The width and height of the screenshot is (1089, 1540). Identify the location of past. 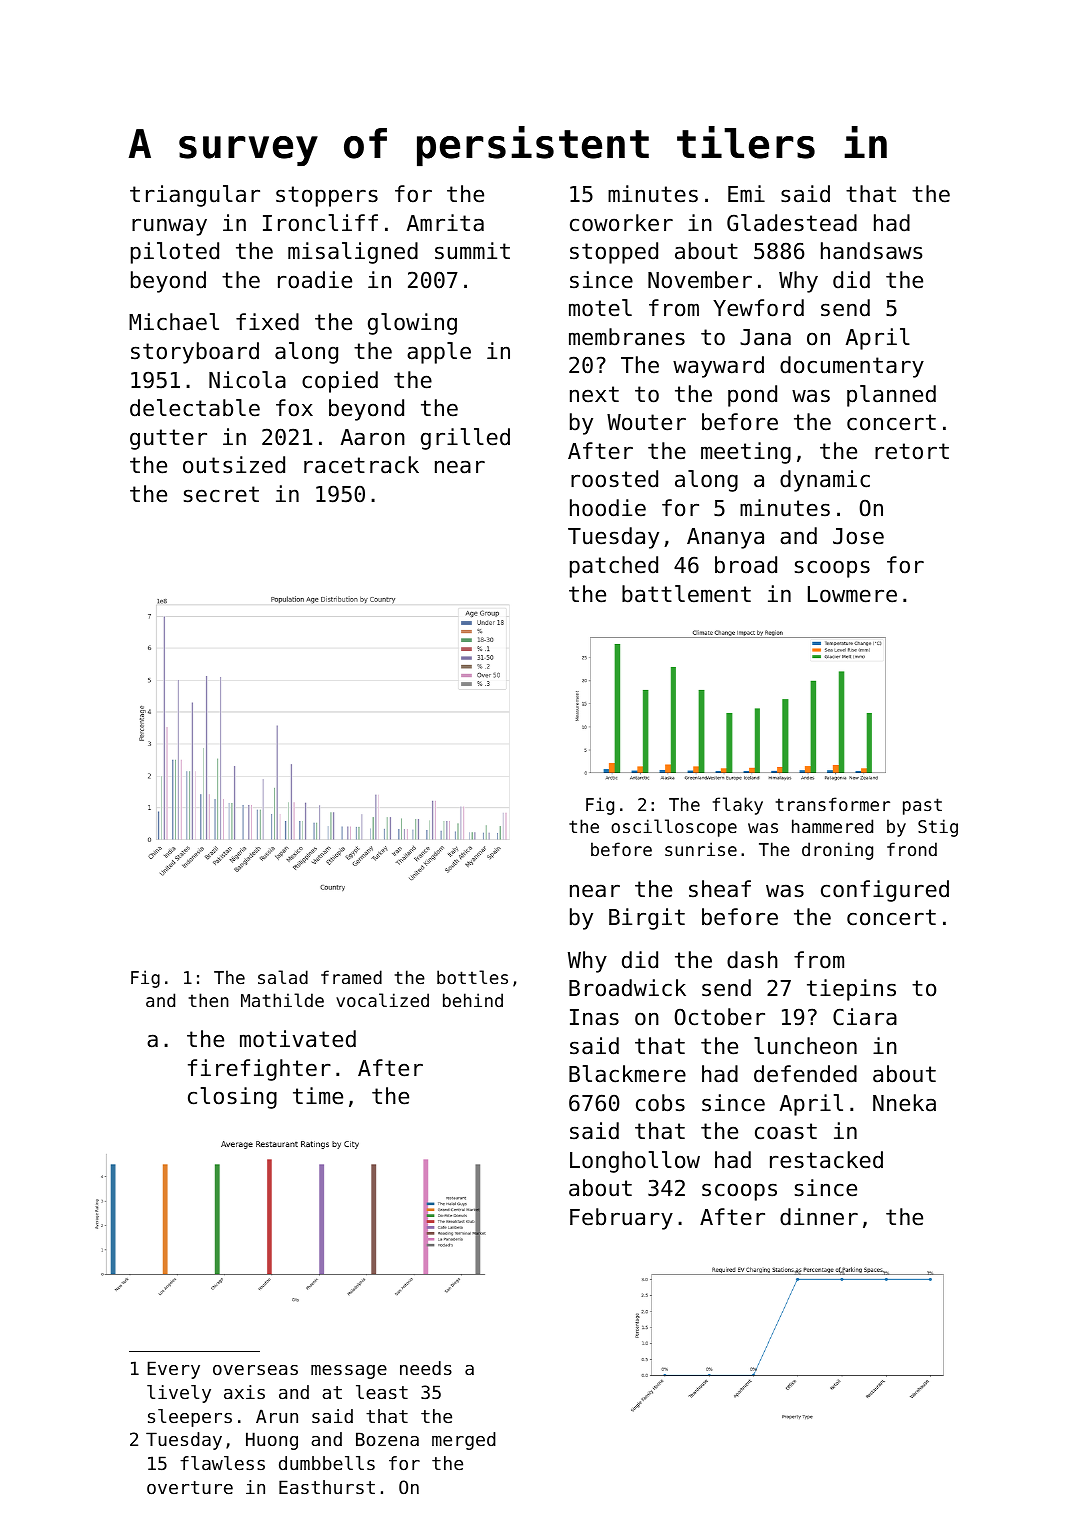
(922, 806).
